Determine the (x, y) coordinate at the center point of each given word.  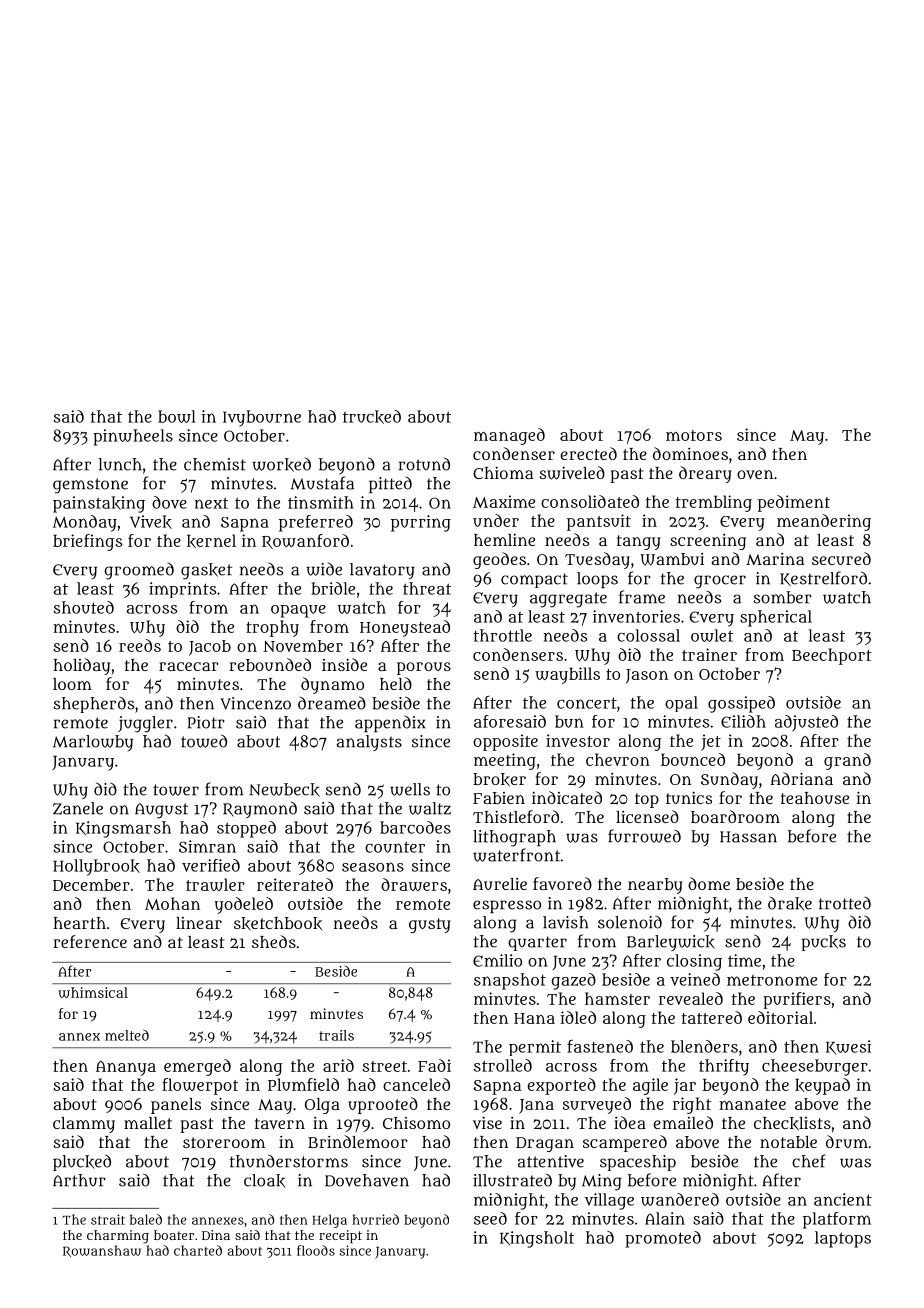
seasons (373, 867)
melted (127, 1035)
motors (694, 435)
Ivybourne (262, 418)
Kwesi (848, 1047)
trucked (372, 417)
